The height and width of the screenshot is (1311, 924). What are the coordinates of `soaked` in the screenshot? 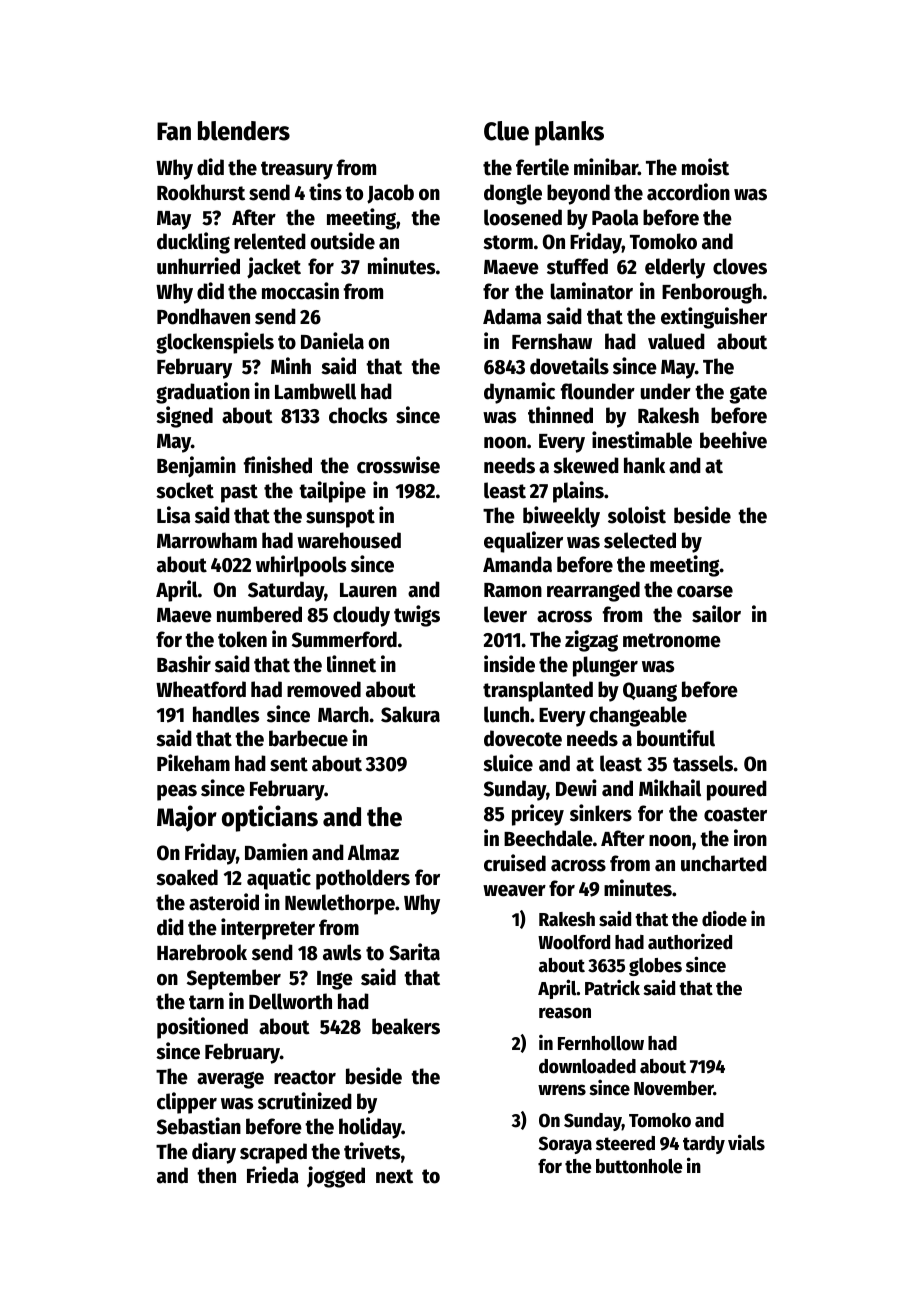 It's located at (187, 877).
